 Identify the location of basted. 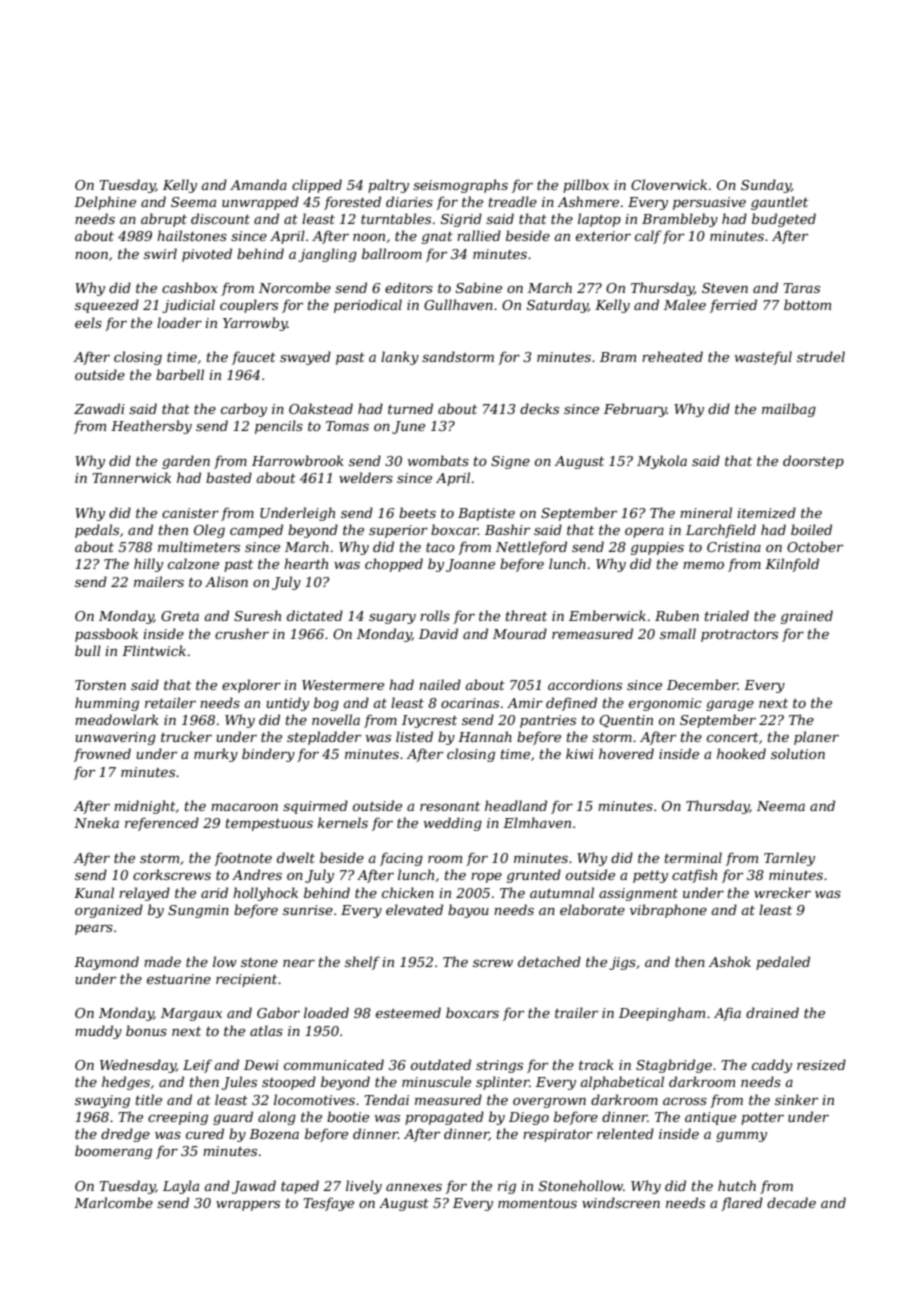
(229, 477).
